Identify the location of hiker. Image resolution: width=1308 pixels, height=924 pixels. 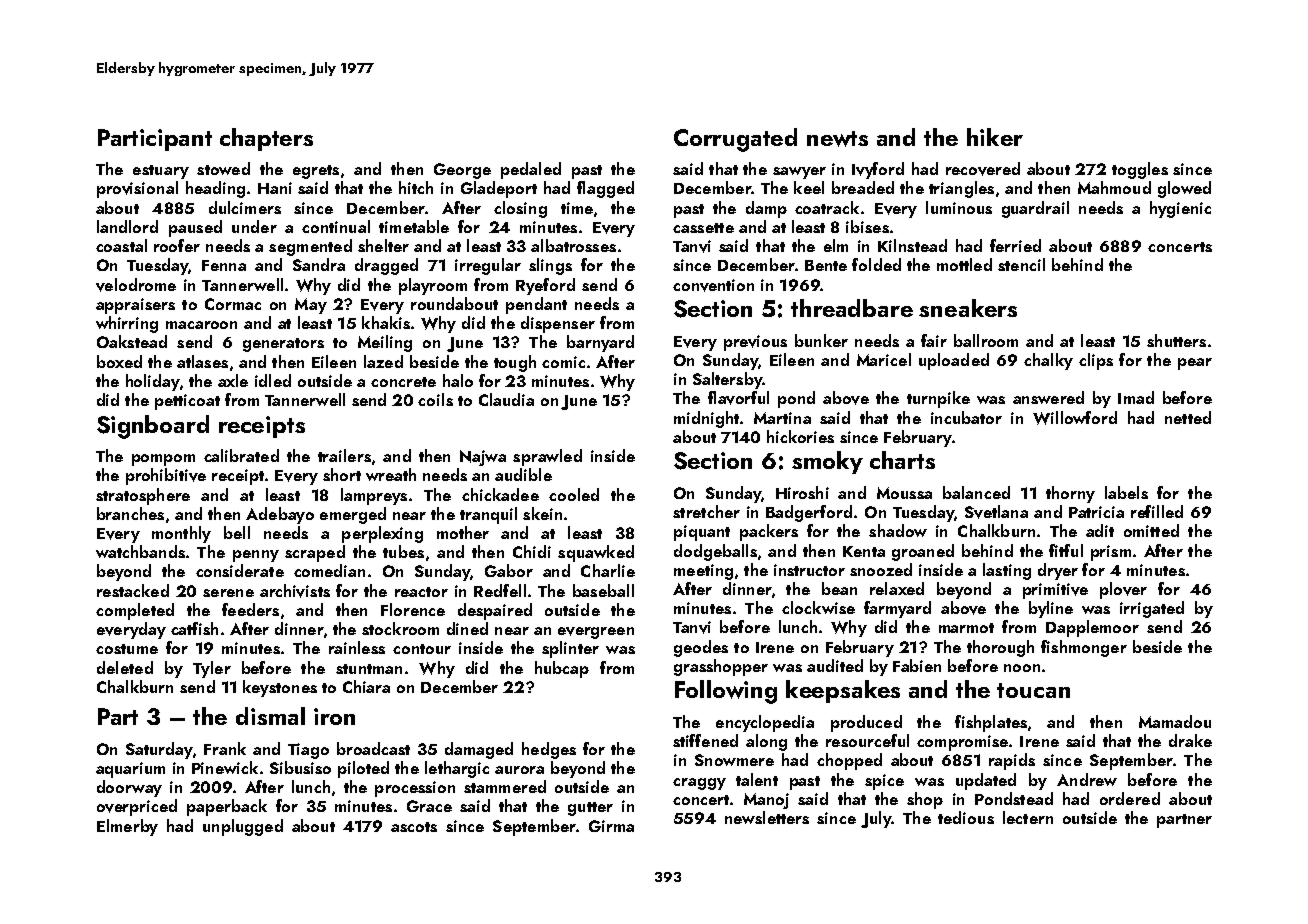
(995, 137).
